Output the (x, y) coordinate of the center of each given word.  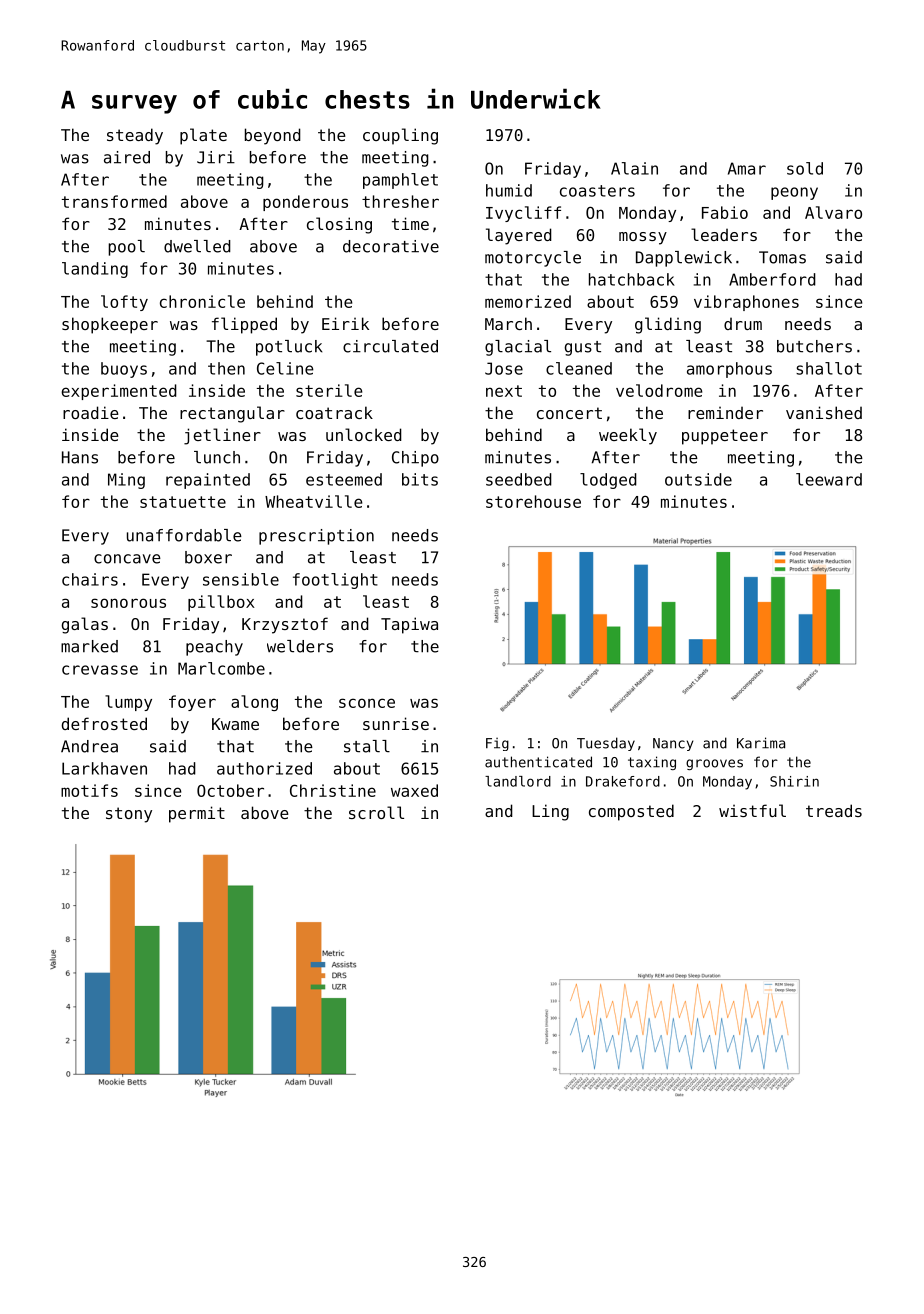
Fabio (725, 212)
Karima (761, 743)
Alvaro (833, 212)
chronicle (202, 301)
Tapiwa (409, 625)
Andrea (89, 746)
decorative (391, 246)
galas (84, 625)
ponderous (305, 203)
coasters (597, 191)
